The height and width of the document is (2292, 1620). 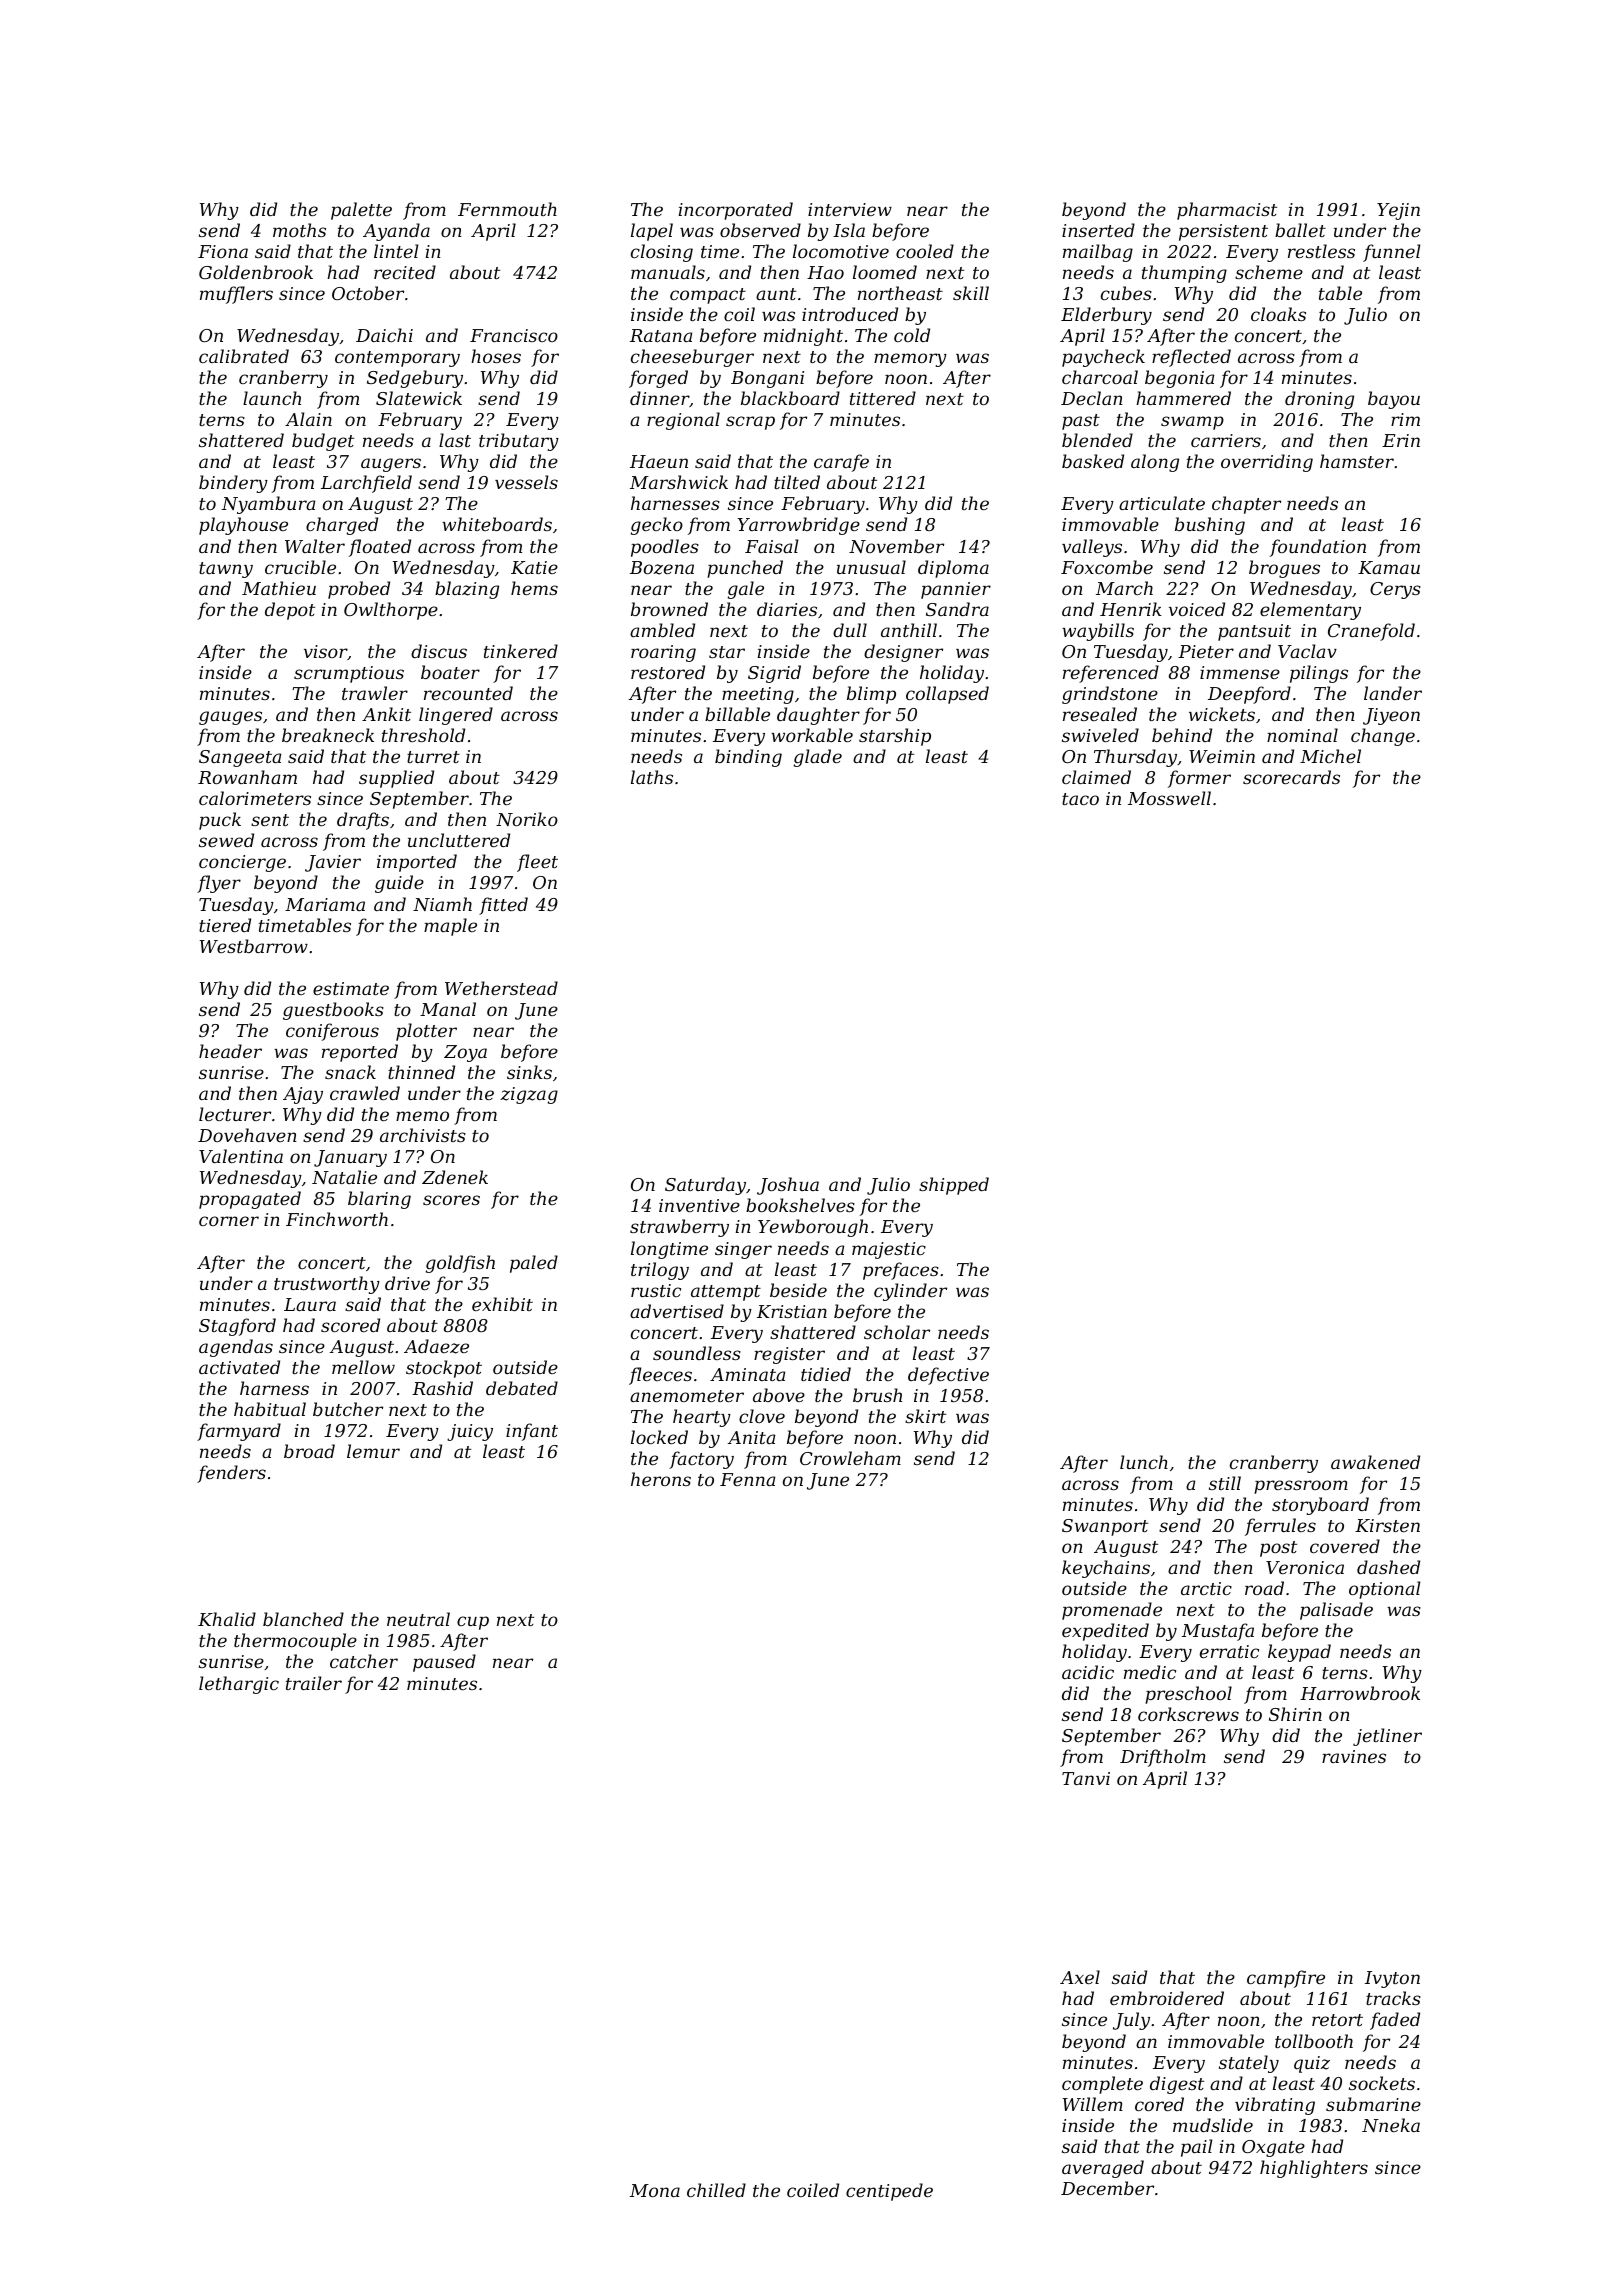 I want to click on skirt, so click(x=925, y=1416).
